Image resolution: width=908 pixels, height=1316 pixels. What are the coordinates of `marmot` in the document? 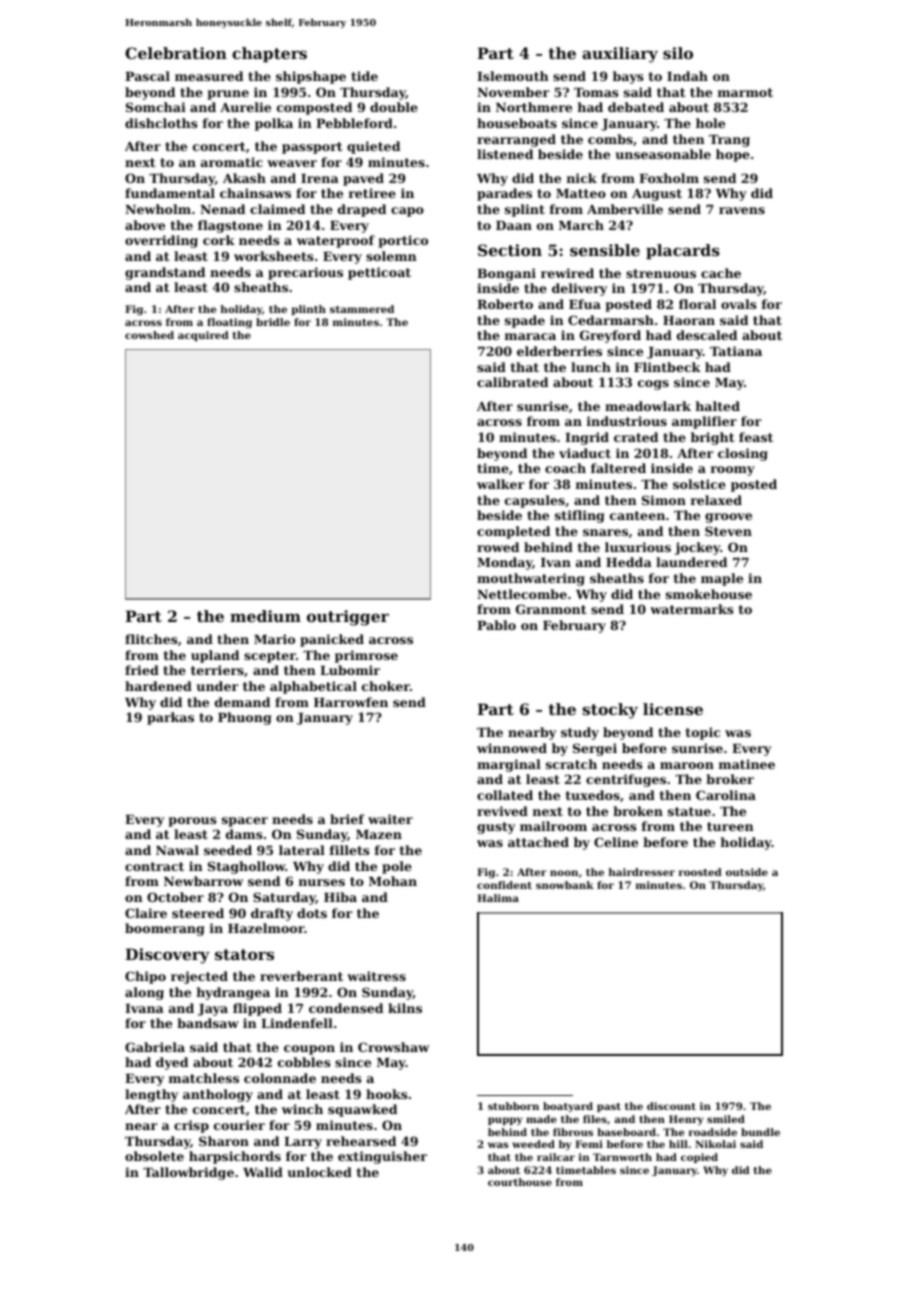 It's located at (745, 92).
